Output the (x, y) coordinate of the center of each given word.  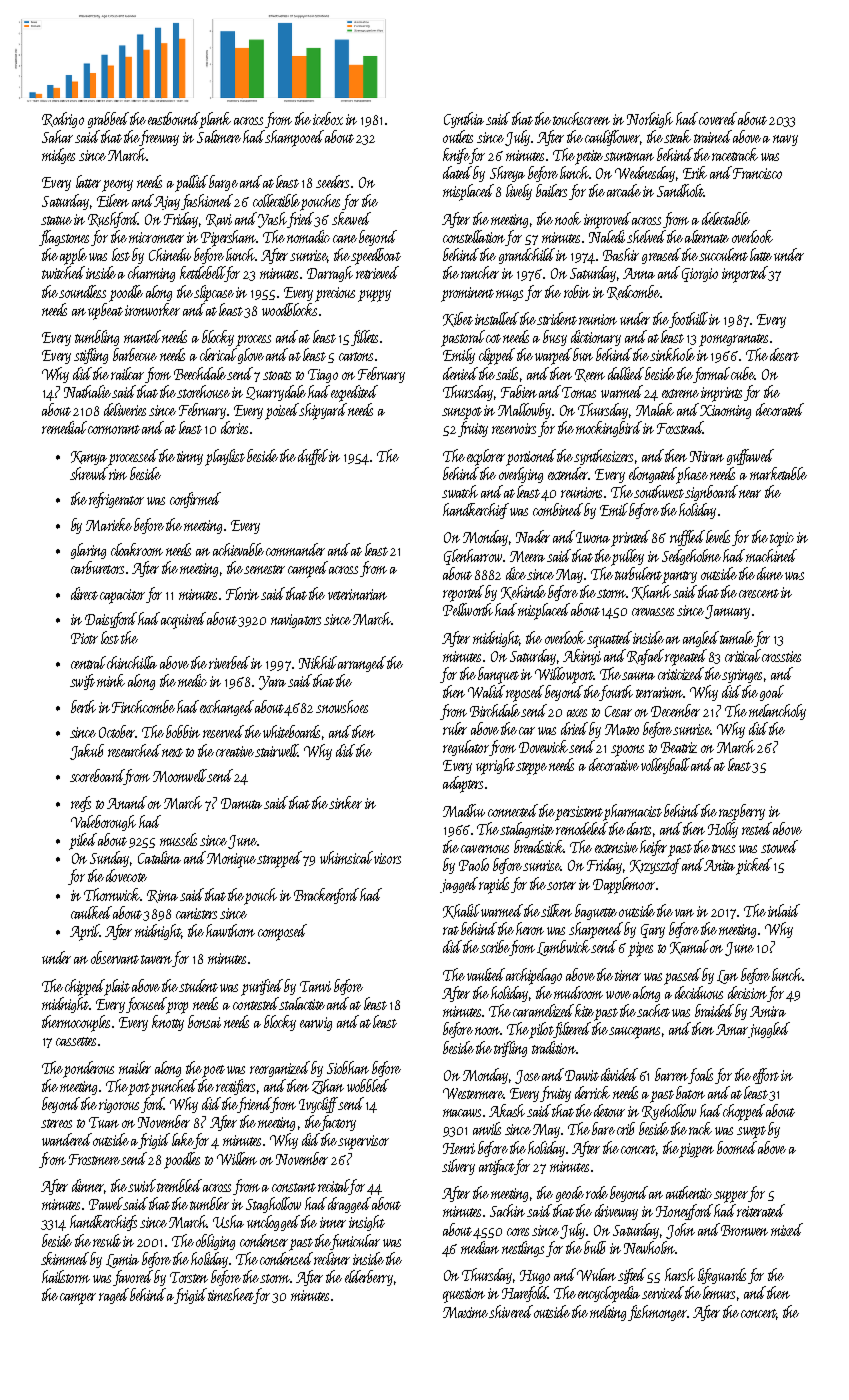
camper (78, 1299)
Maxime (465, 1312)
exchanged (227, 708)
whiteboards (291, 731)
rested (757, 828)
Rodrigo (63, 120)
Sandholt (680, 190)
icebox (328, 118)
